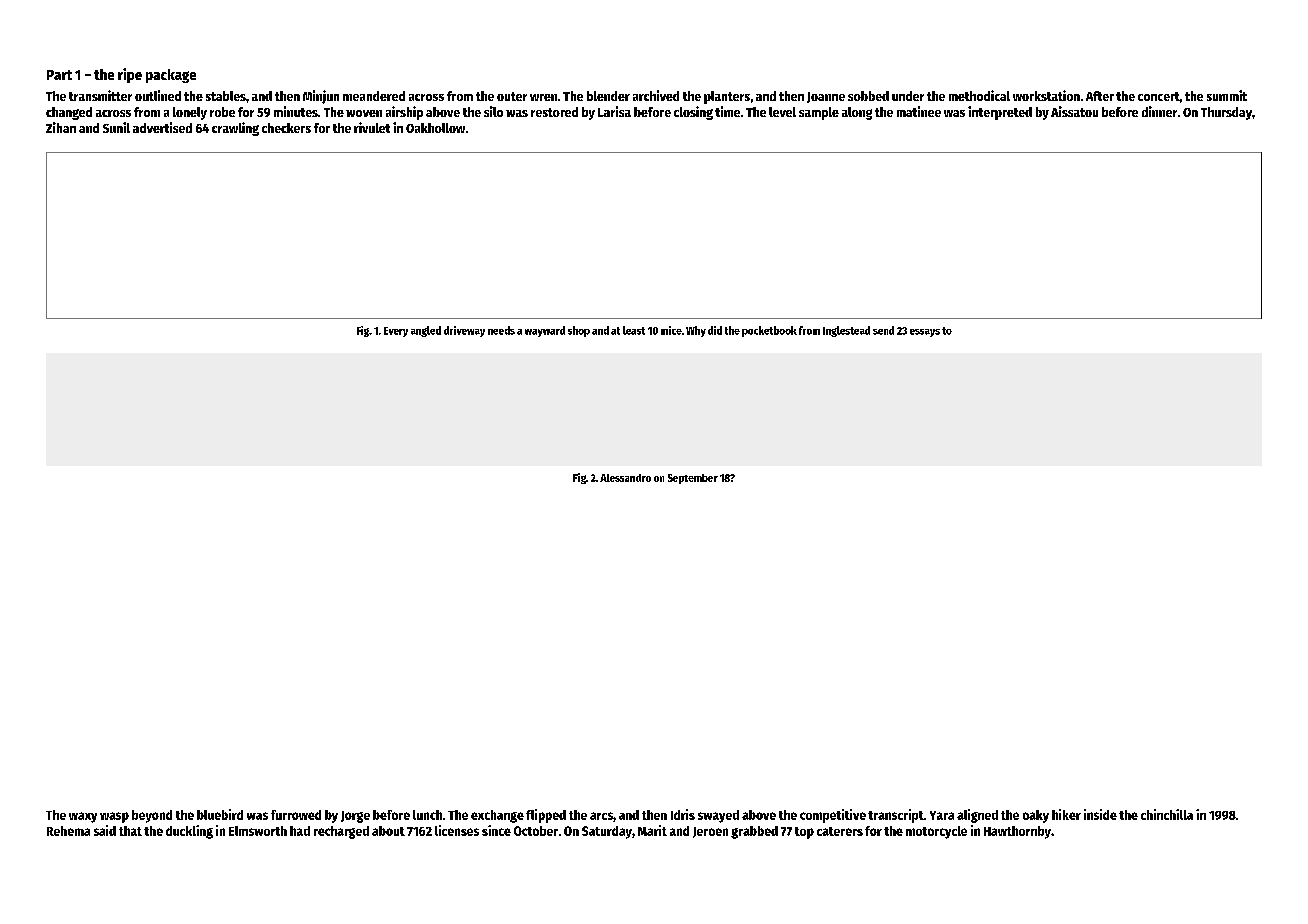 The height and width of the screenshot is (924, 1308). Describe the element at coordinates (1100, 814) in the screenshot. I see `inside` at that location.
